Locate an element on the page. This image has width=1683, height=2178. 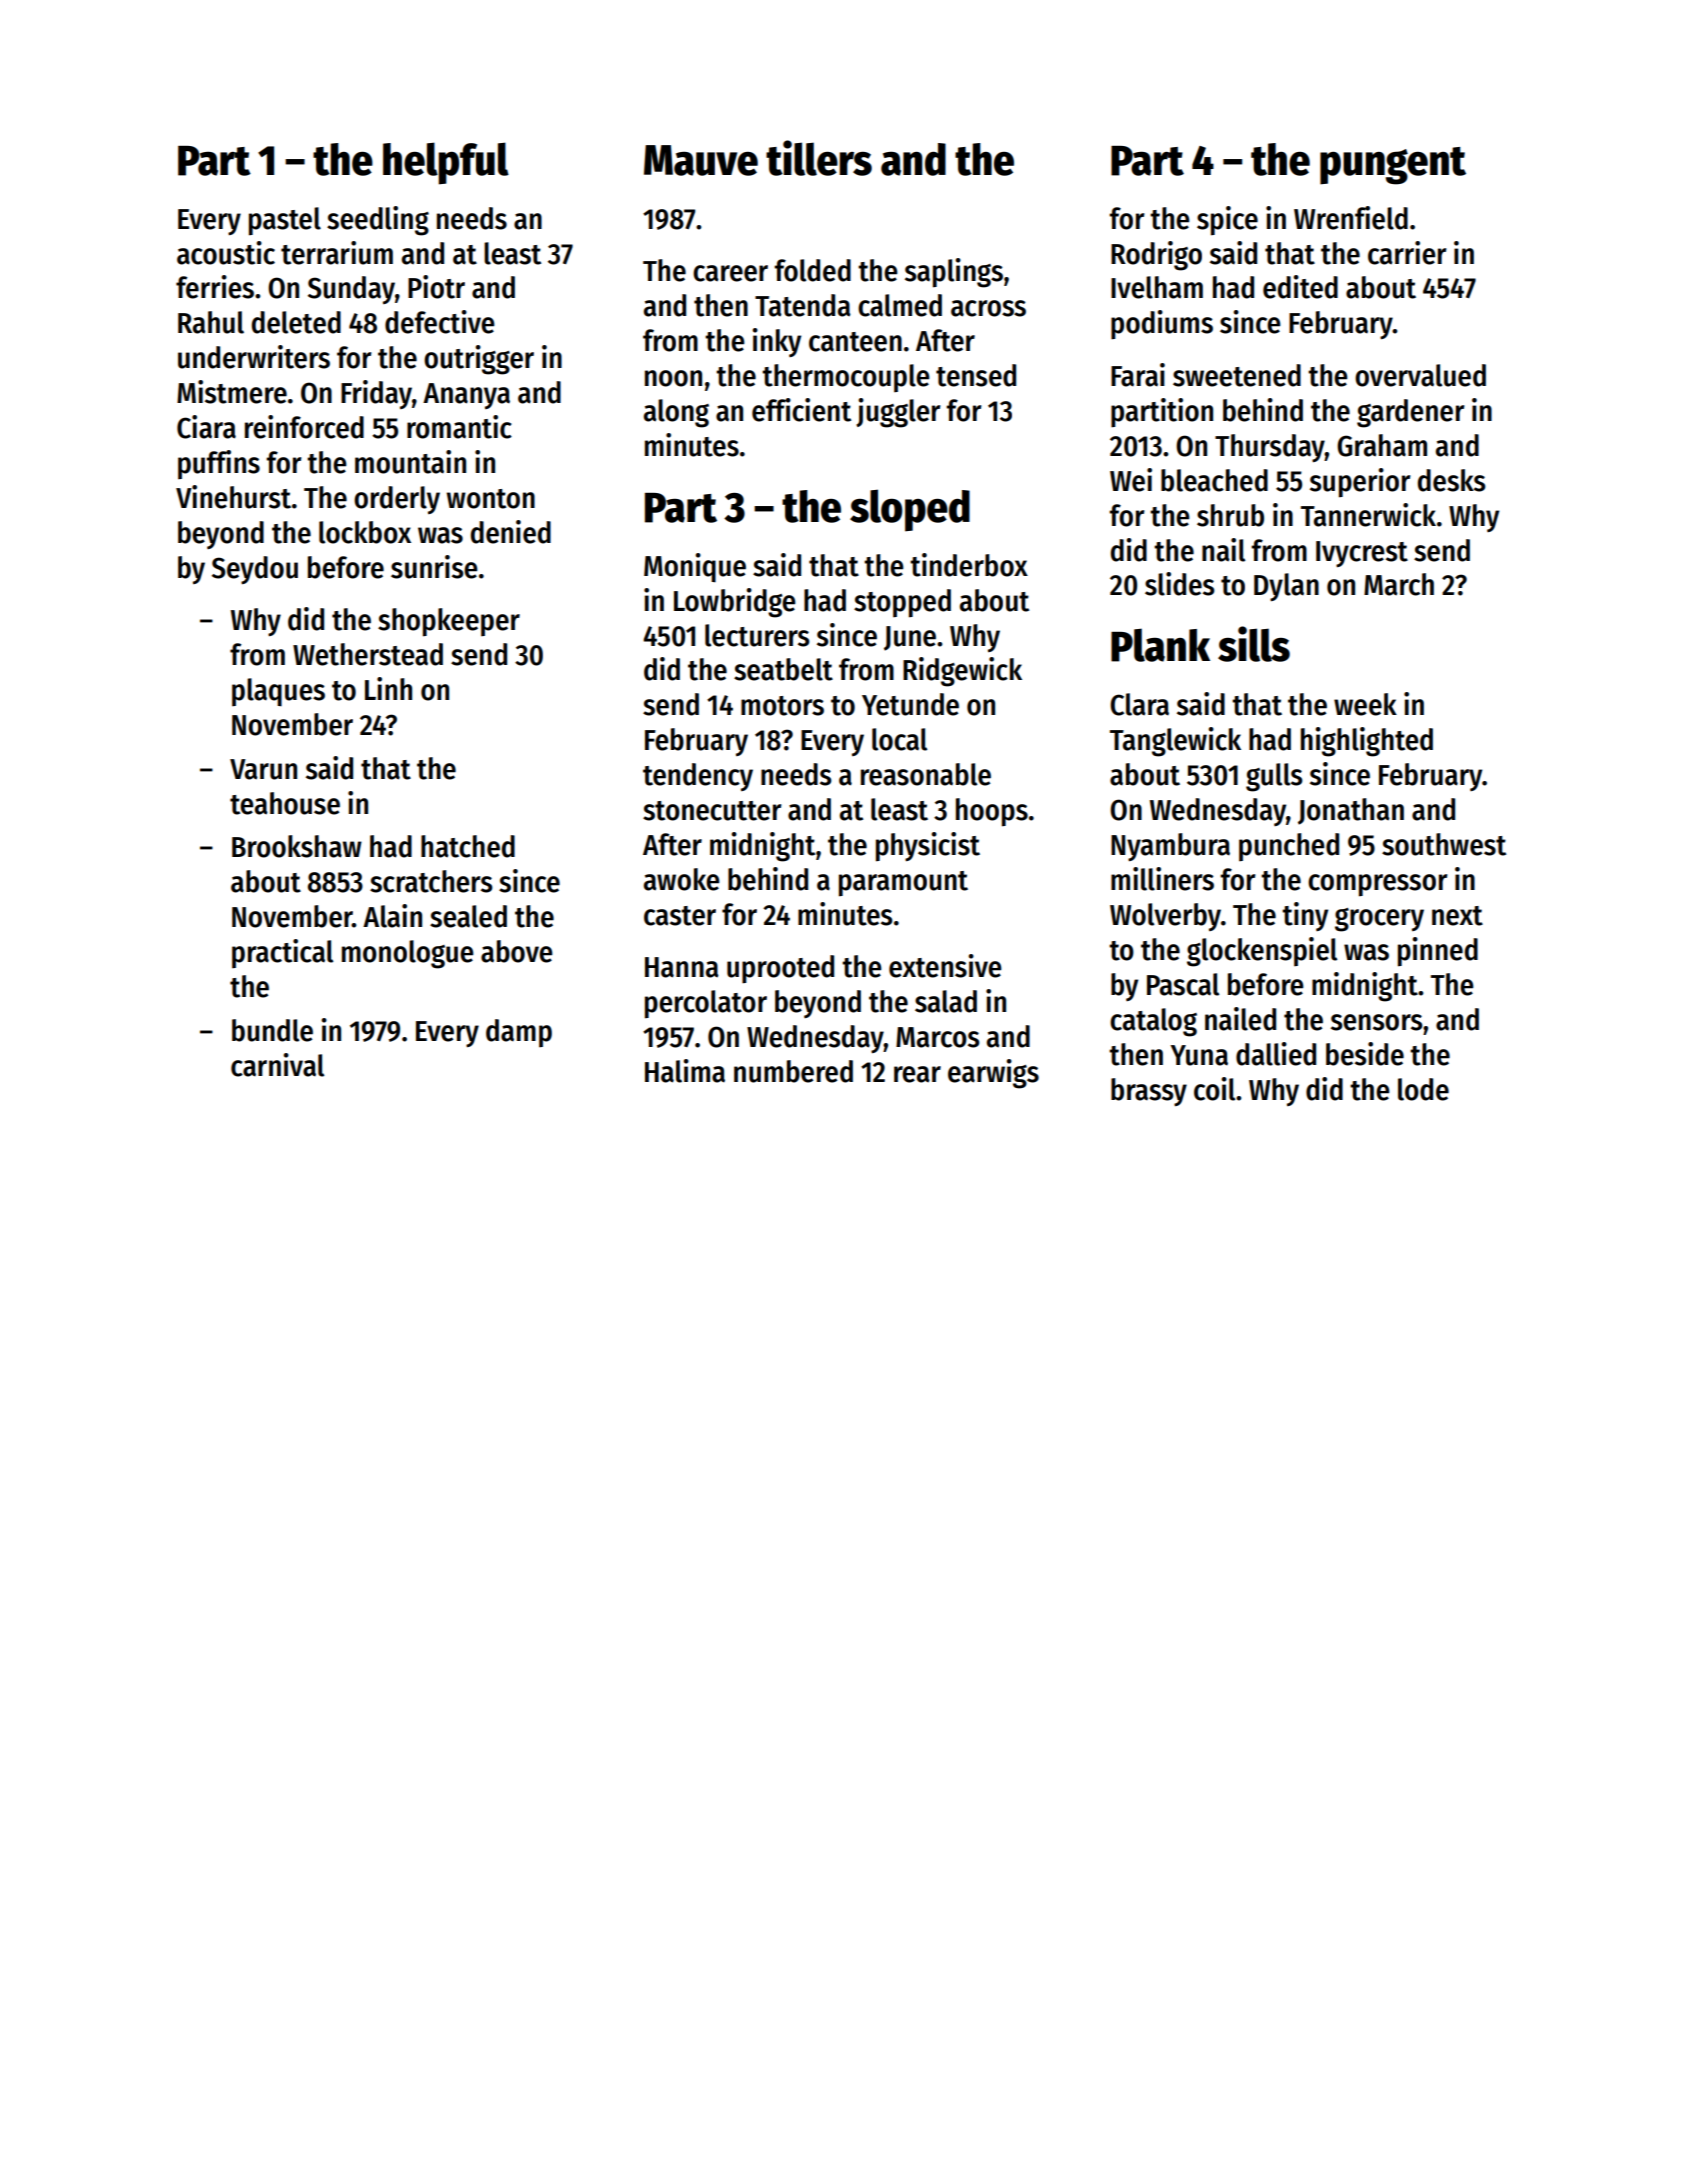
helpful is located at coordinates (446, 163).
